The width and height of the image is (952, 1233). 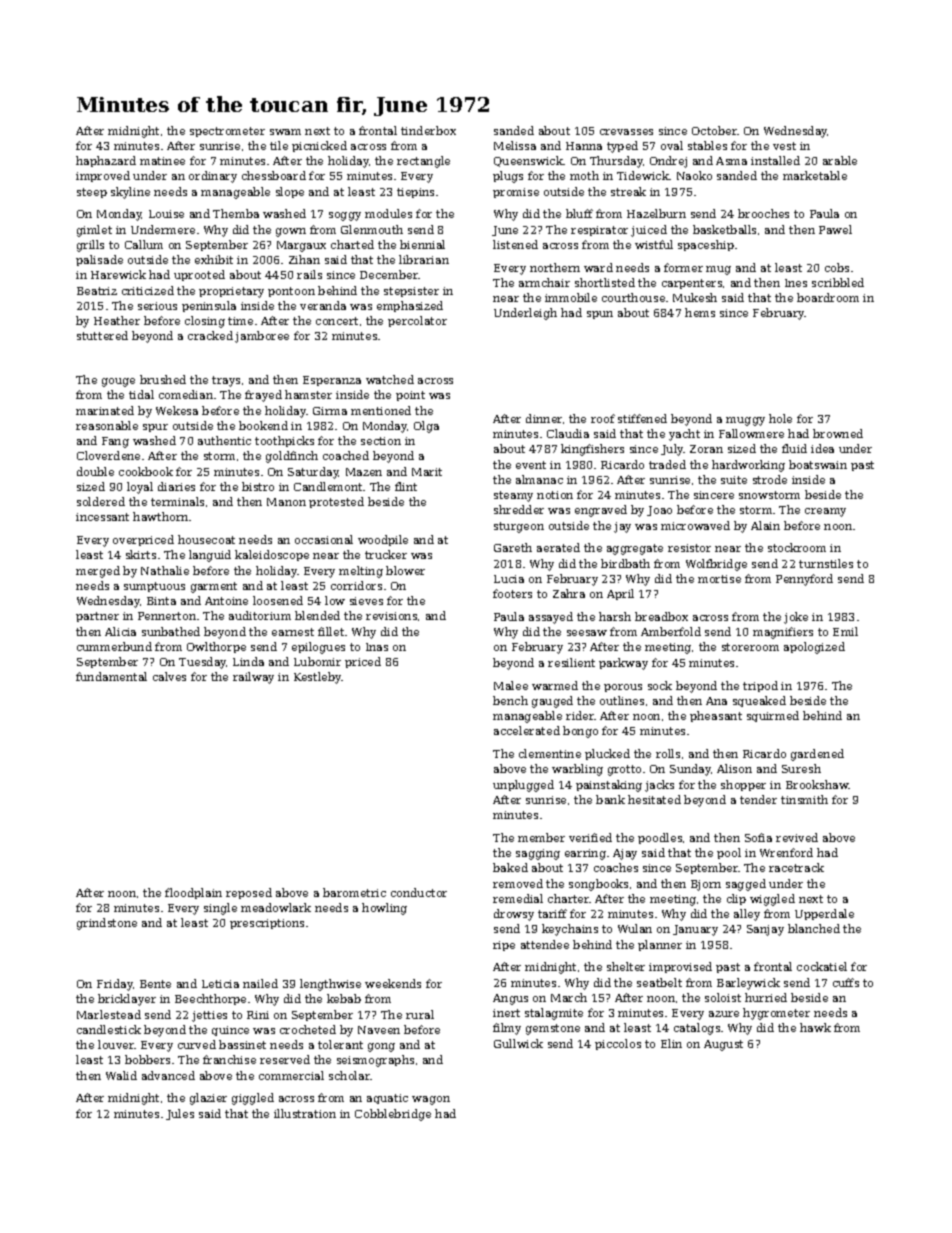 What do you see at coordinates (193, 893) in the image?
I see `floodplain` at bounding box center [193, 893].
